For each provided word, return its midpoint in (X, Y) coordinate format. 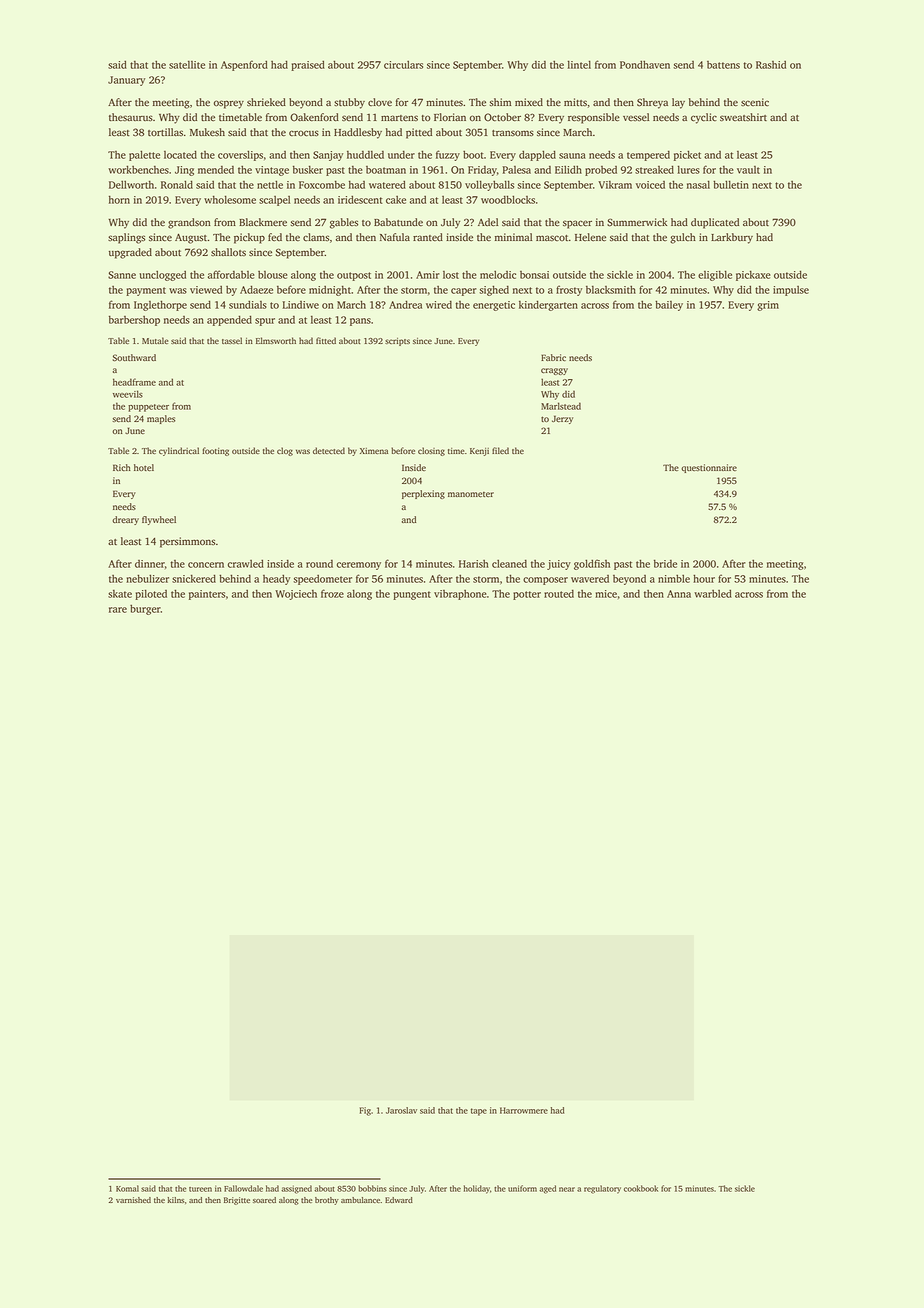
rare (118, 610)
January (126, 81)
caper (464, 292)
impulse (791, 291)
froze (332, 593)
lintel (579, 64)
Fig (365, 1111)
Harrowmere (524, 1110)
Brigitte (237, 1201)
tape (479, 1112)
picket (687, 155)
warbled (713, 593)
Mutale (155, 340)
